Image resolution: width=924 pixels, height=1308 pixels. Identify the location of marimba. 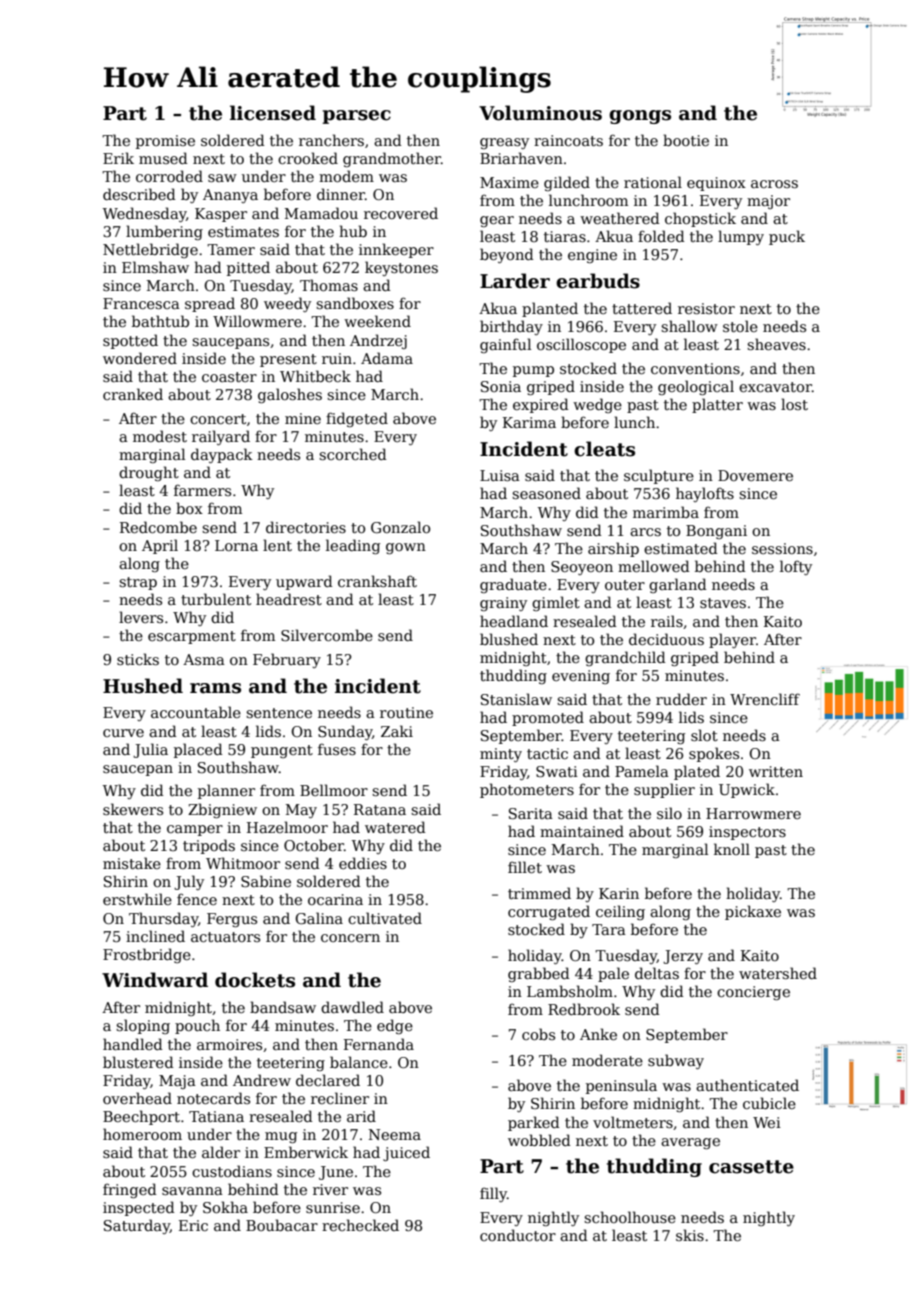
(666, 512).
